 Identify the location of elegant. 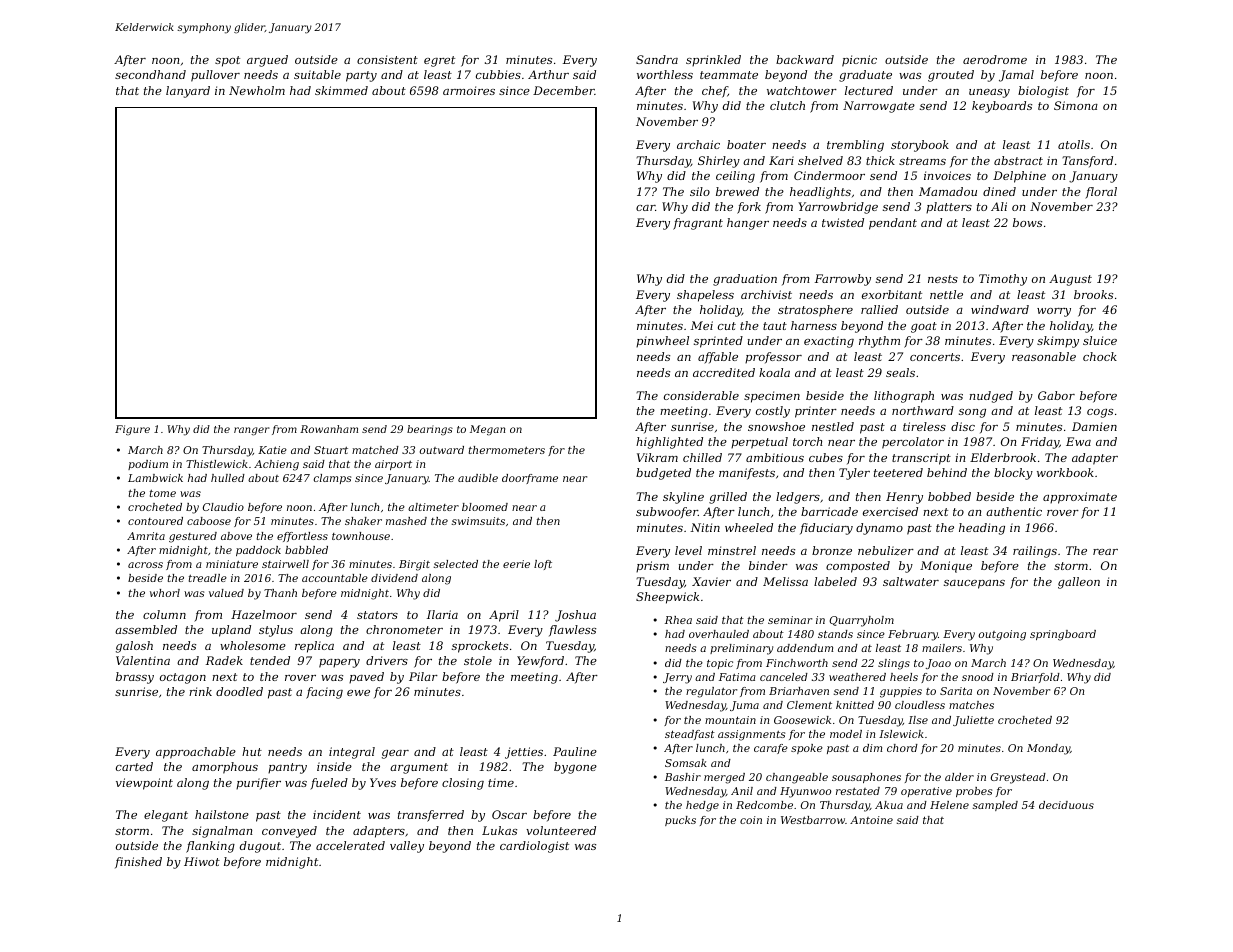
(166, 816).
